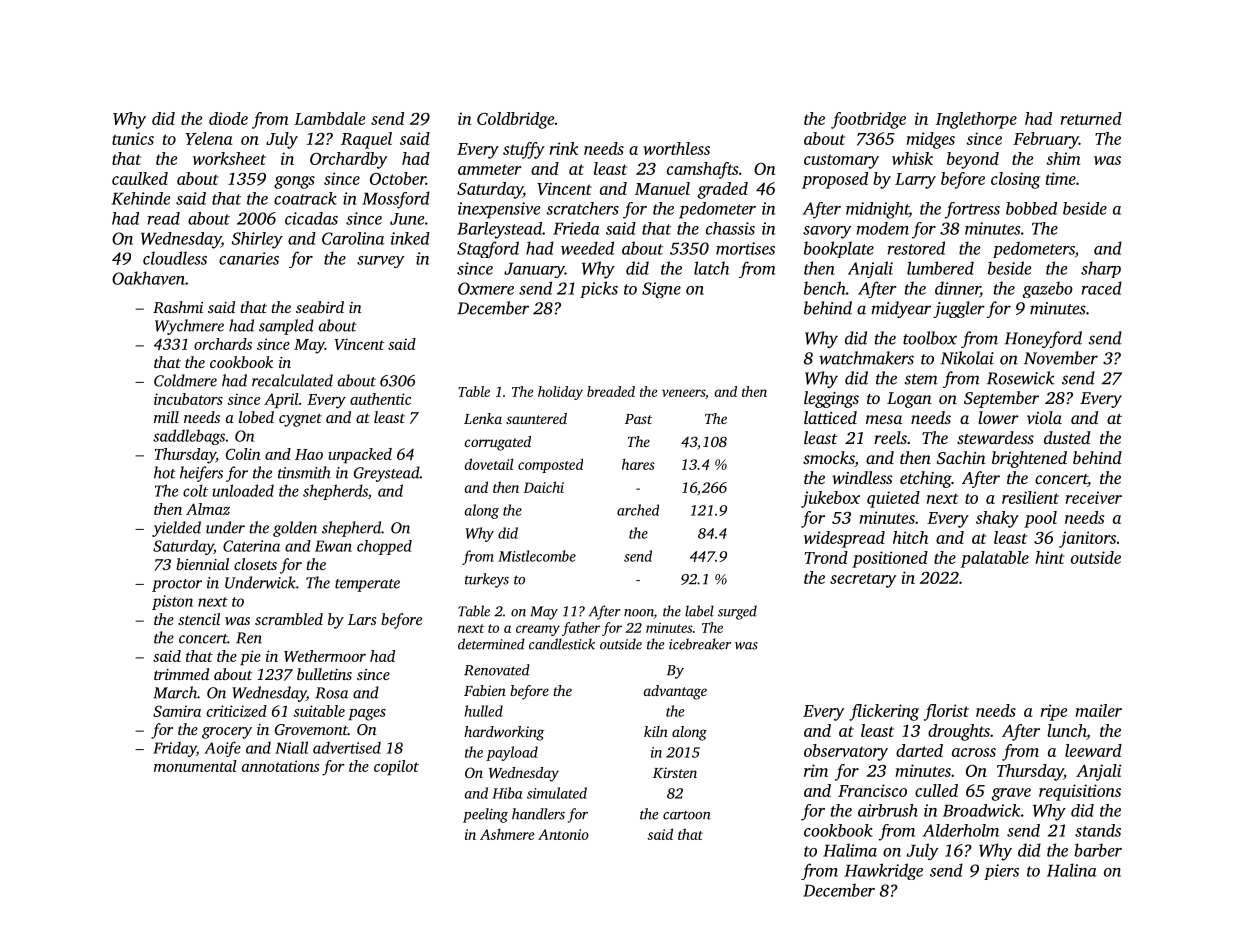  What do you see at coordinates (563, 834) in the image?
I see `Antonio` at bounding box center [563, 834].
